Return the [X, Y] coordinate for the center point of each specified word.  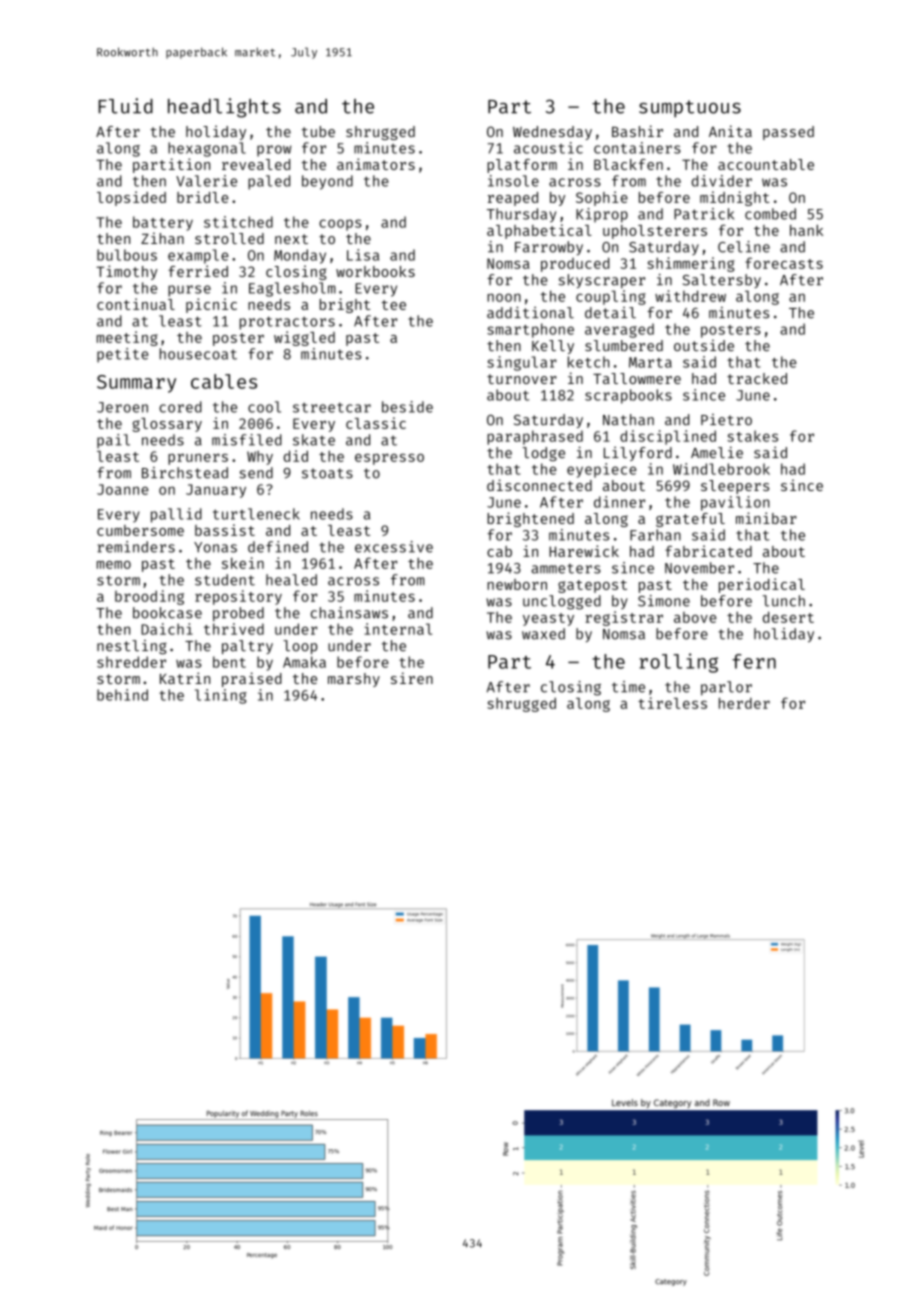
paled [269, 182]
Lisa [363, 255]
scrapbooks [628, 396]
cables [224, 381]
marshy [354, 680]
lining [221, 696]
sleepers [735, 487]
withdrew [690, 296]
